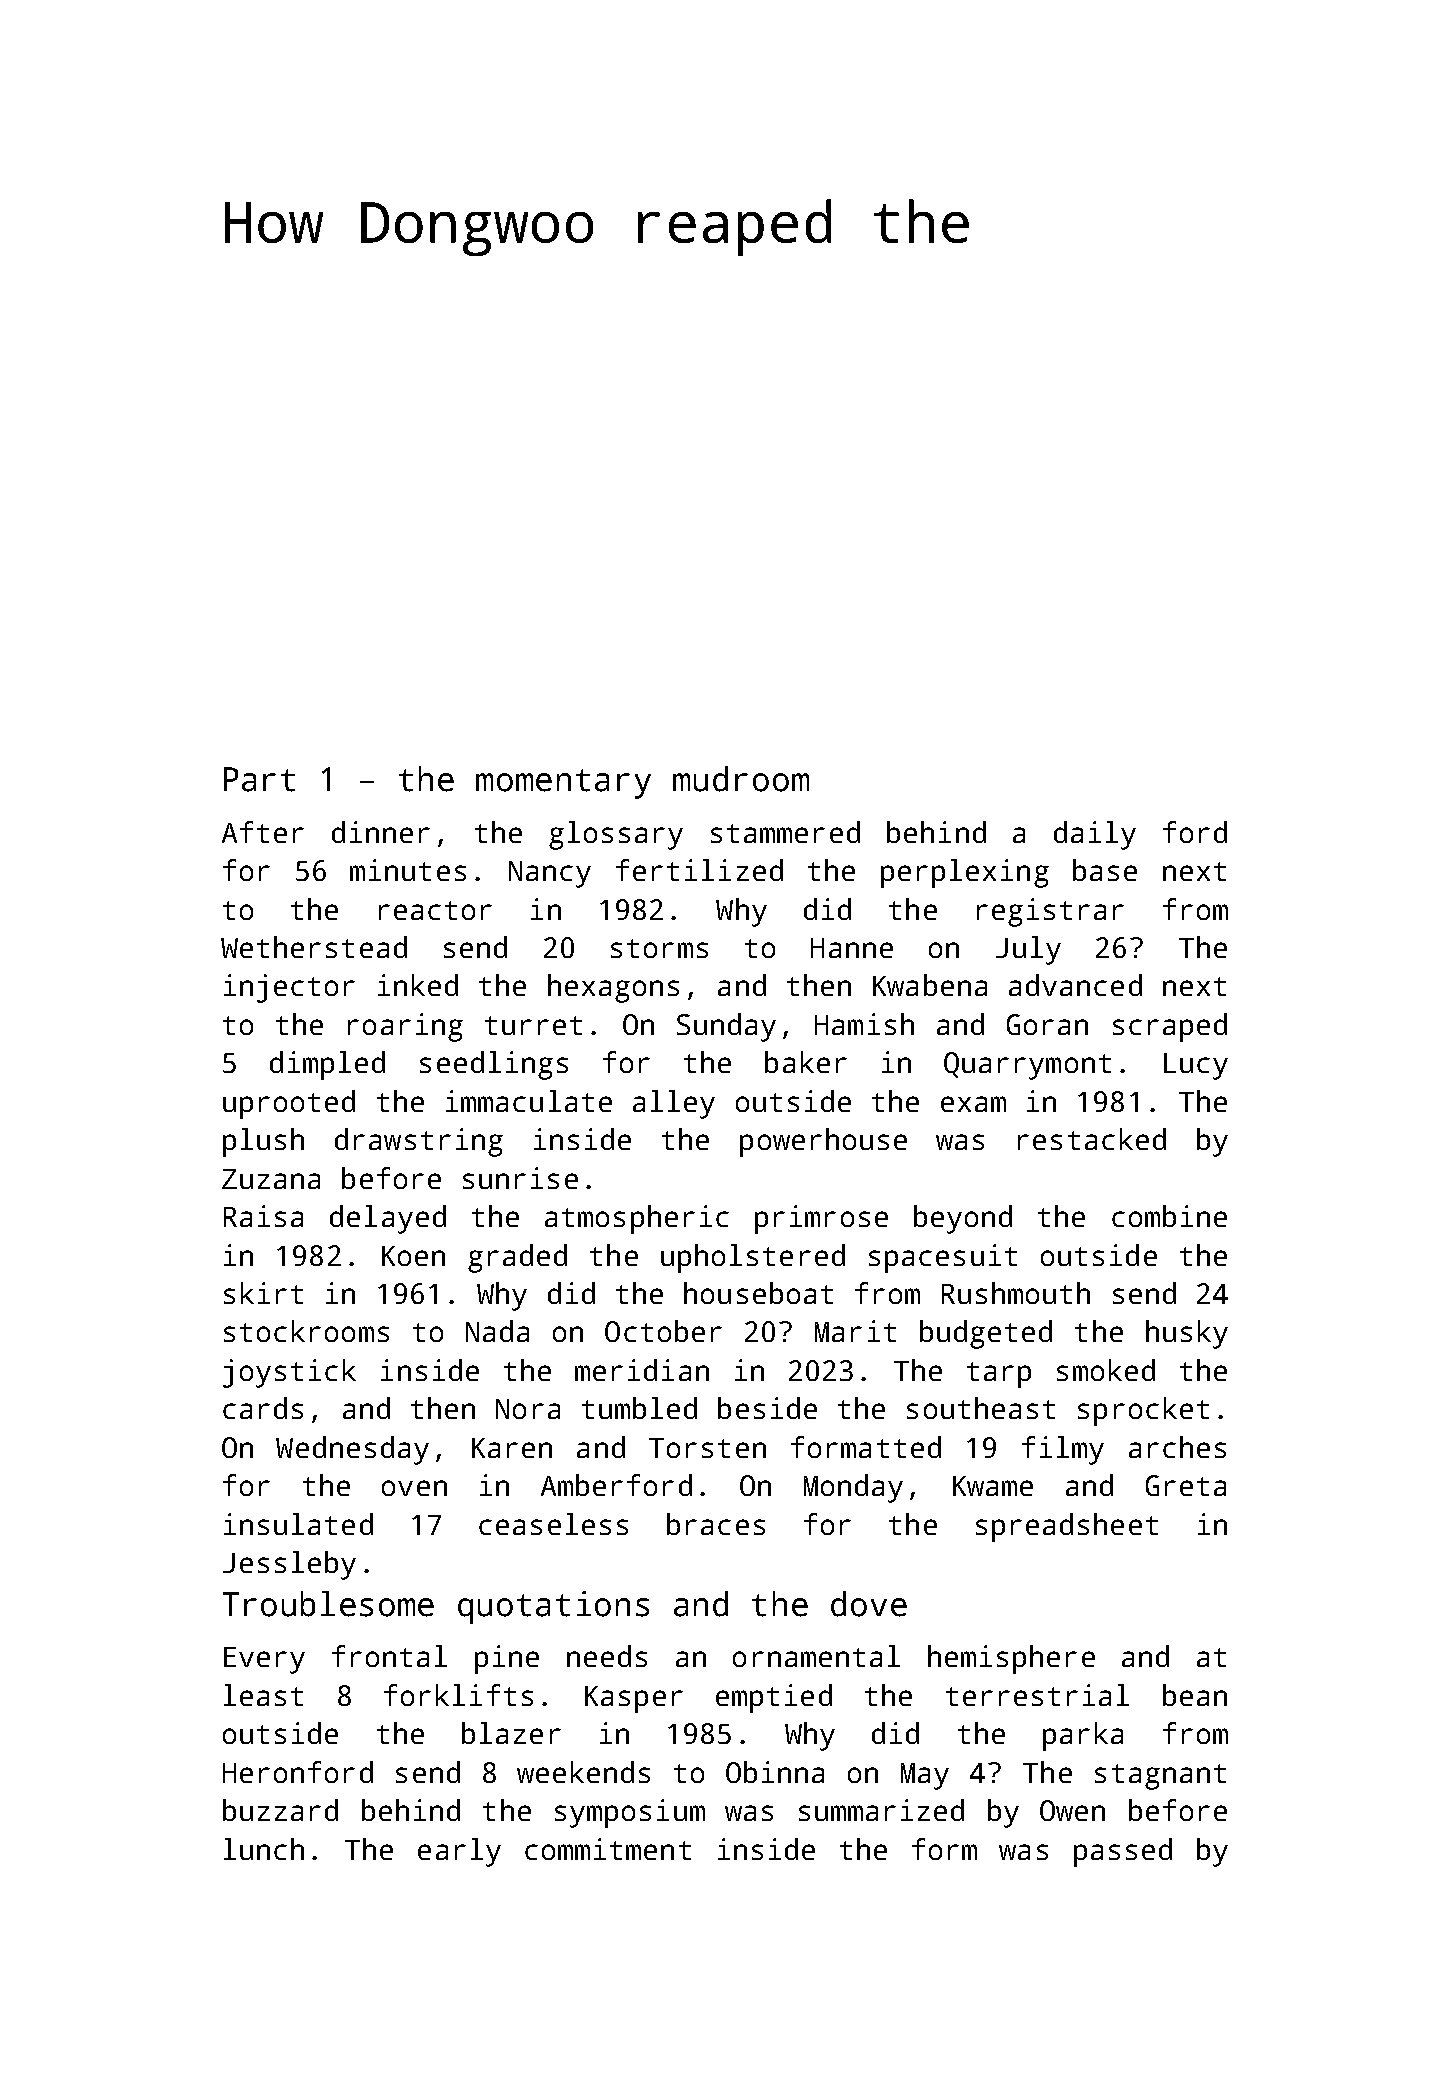 This screenshot has height=2100, width=1450. What do you see at coordinates (289, 1104) in the screenshot?
I see `uprooted` at bounding box center [289, 1104].
